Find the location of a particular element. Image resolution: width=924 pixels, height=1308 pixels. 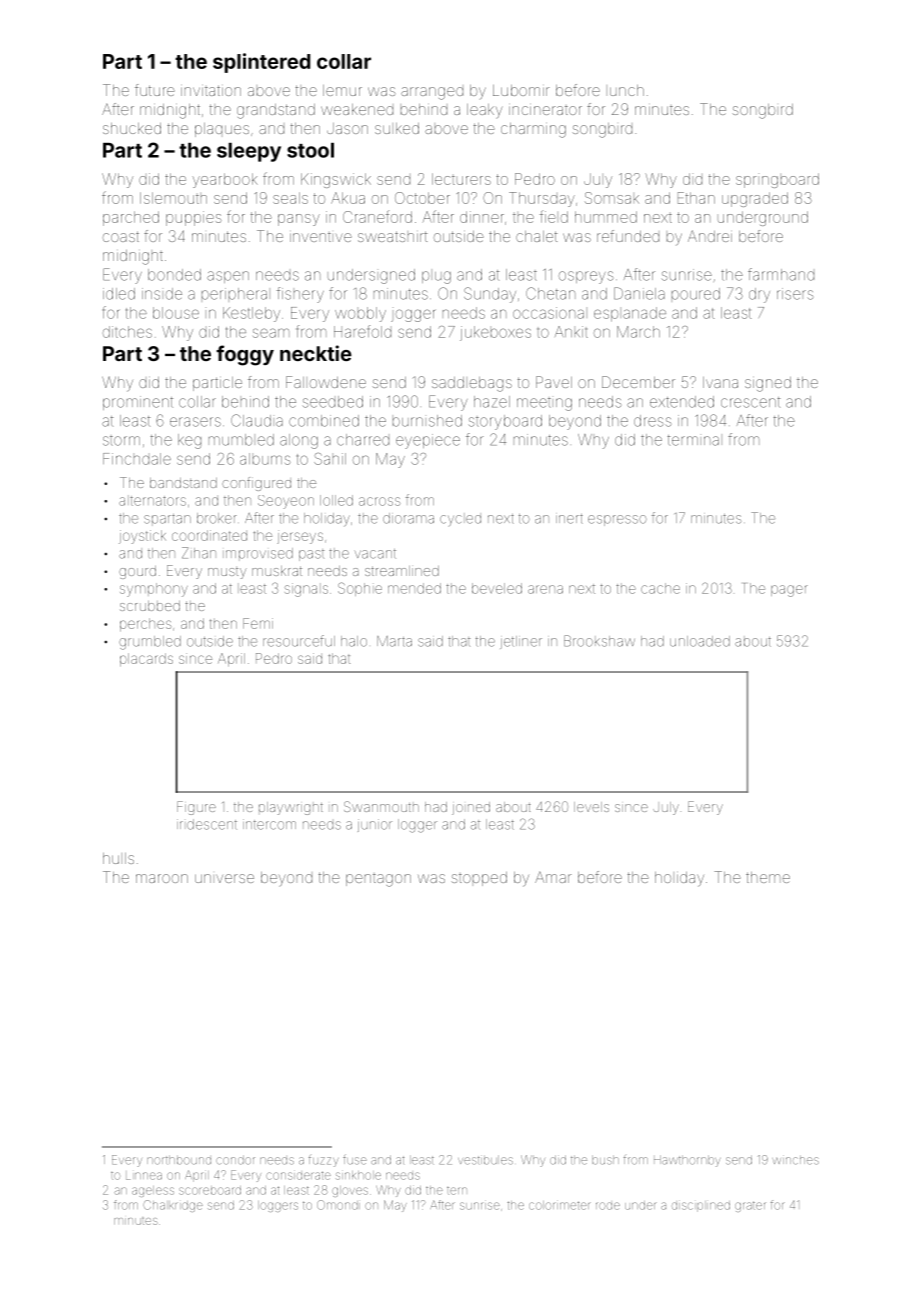

Marta is located at coordinates (394, 641).
